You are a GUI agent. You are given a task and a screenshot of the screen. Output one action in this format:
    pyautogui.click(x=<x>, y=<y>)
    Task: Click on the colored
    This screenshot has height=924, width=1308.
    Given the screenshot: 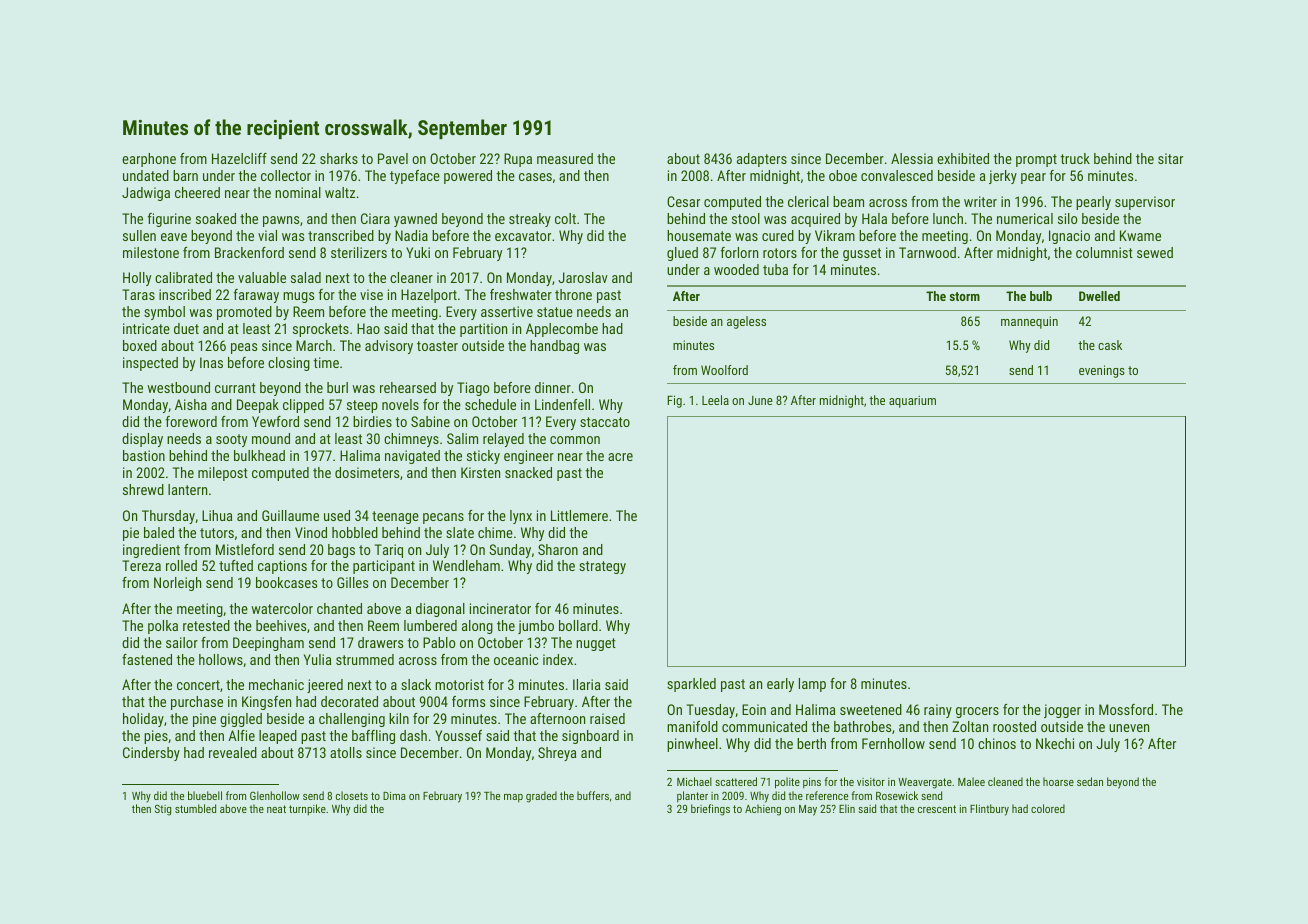 What is the action you would take?
    pyautogui.click(x=1048, y=808)
